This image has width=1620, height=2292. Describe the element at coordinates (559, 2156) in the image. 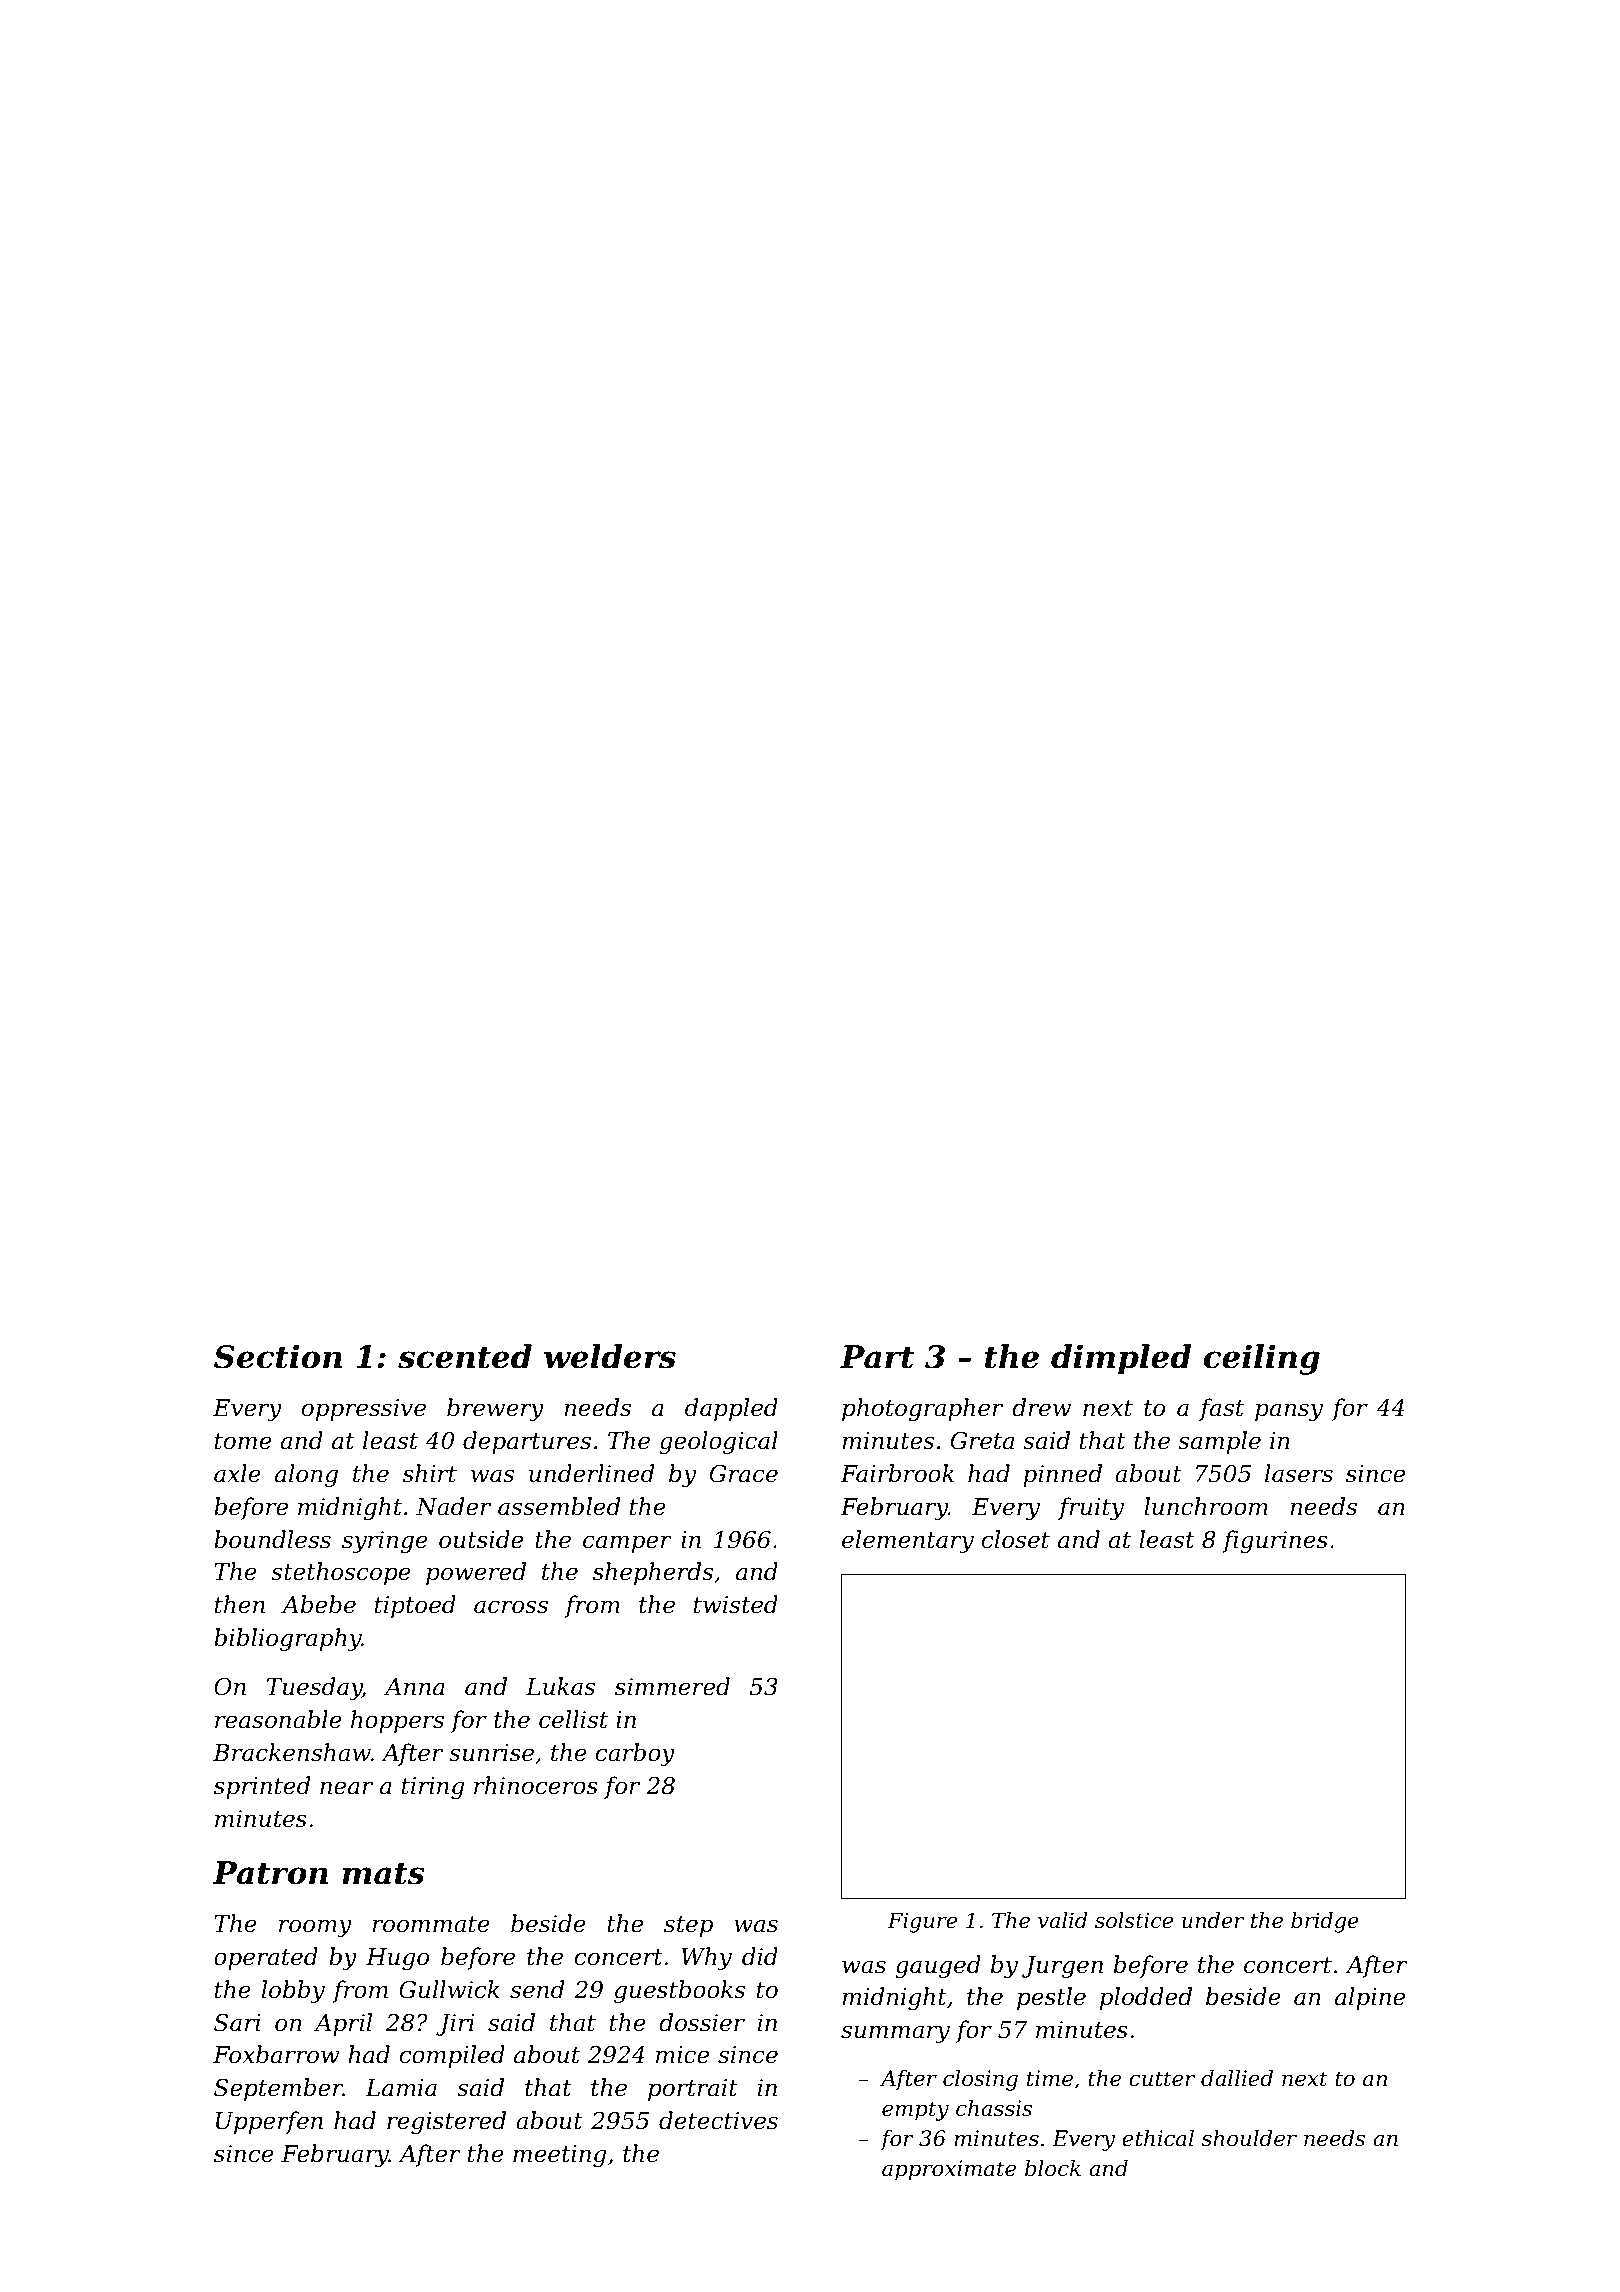

I see `meeting` at that location.
